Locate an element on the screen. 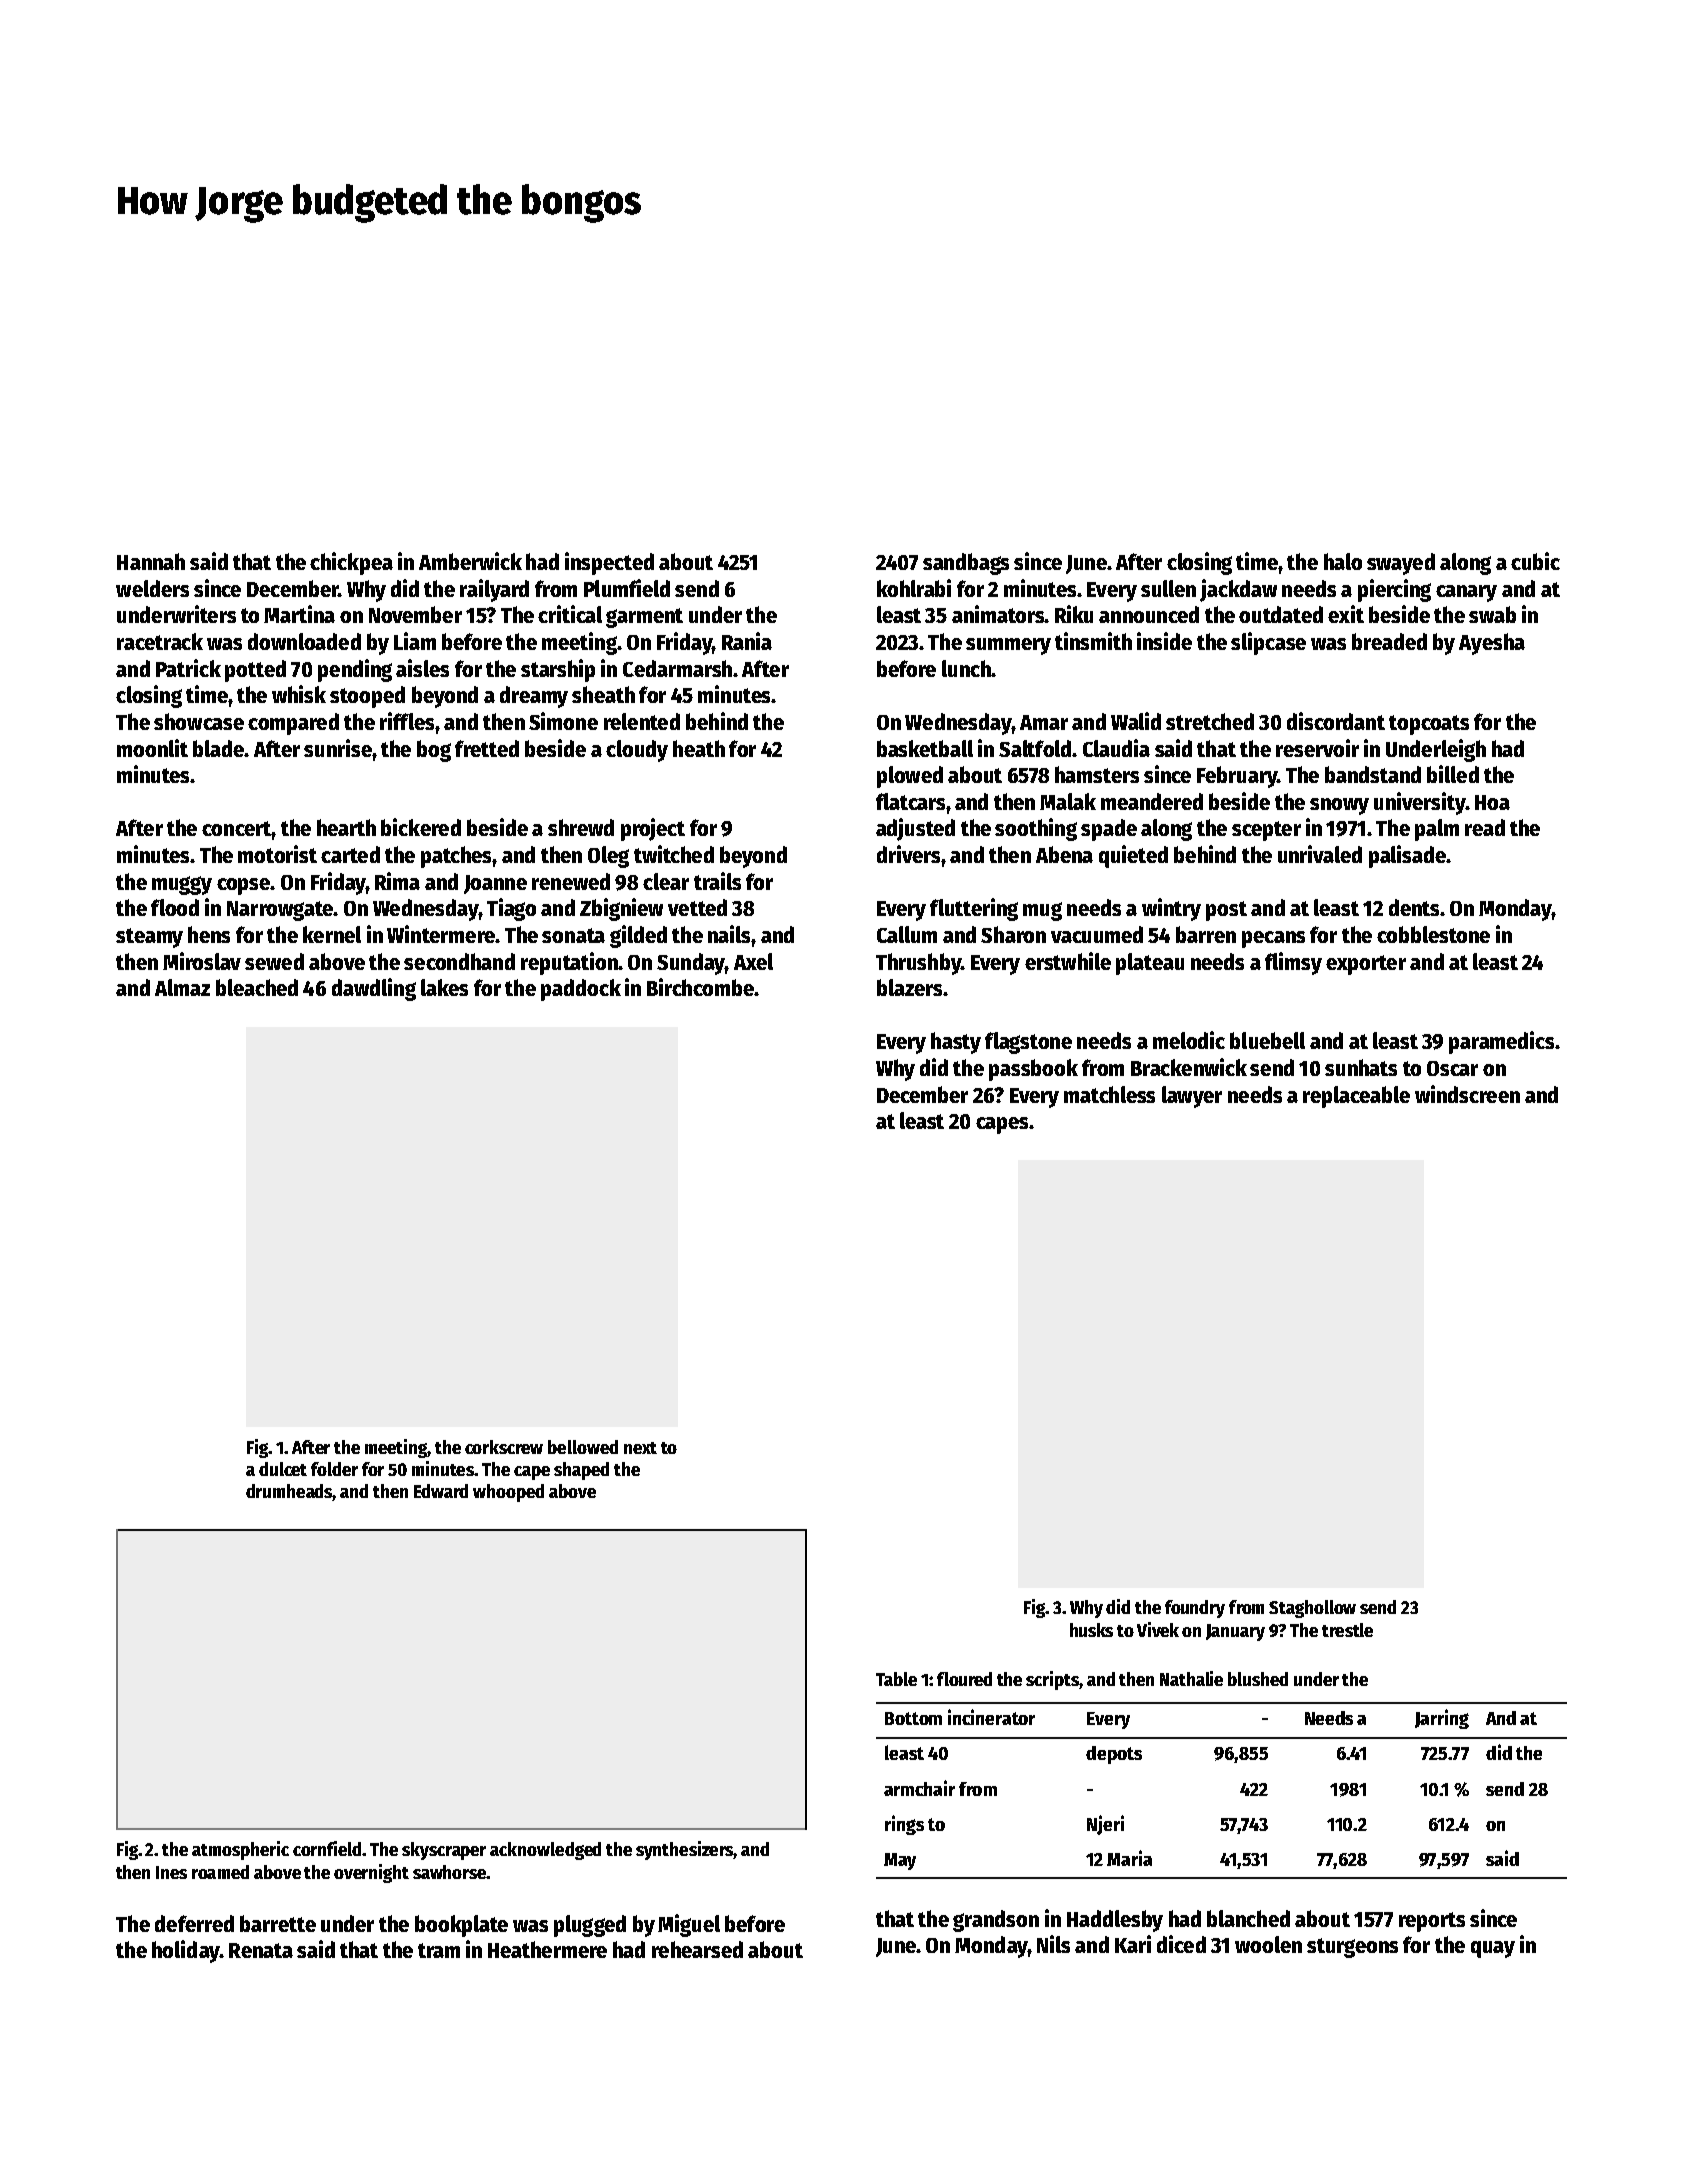  Hannah is located at coordinates (151, 561).
